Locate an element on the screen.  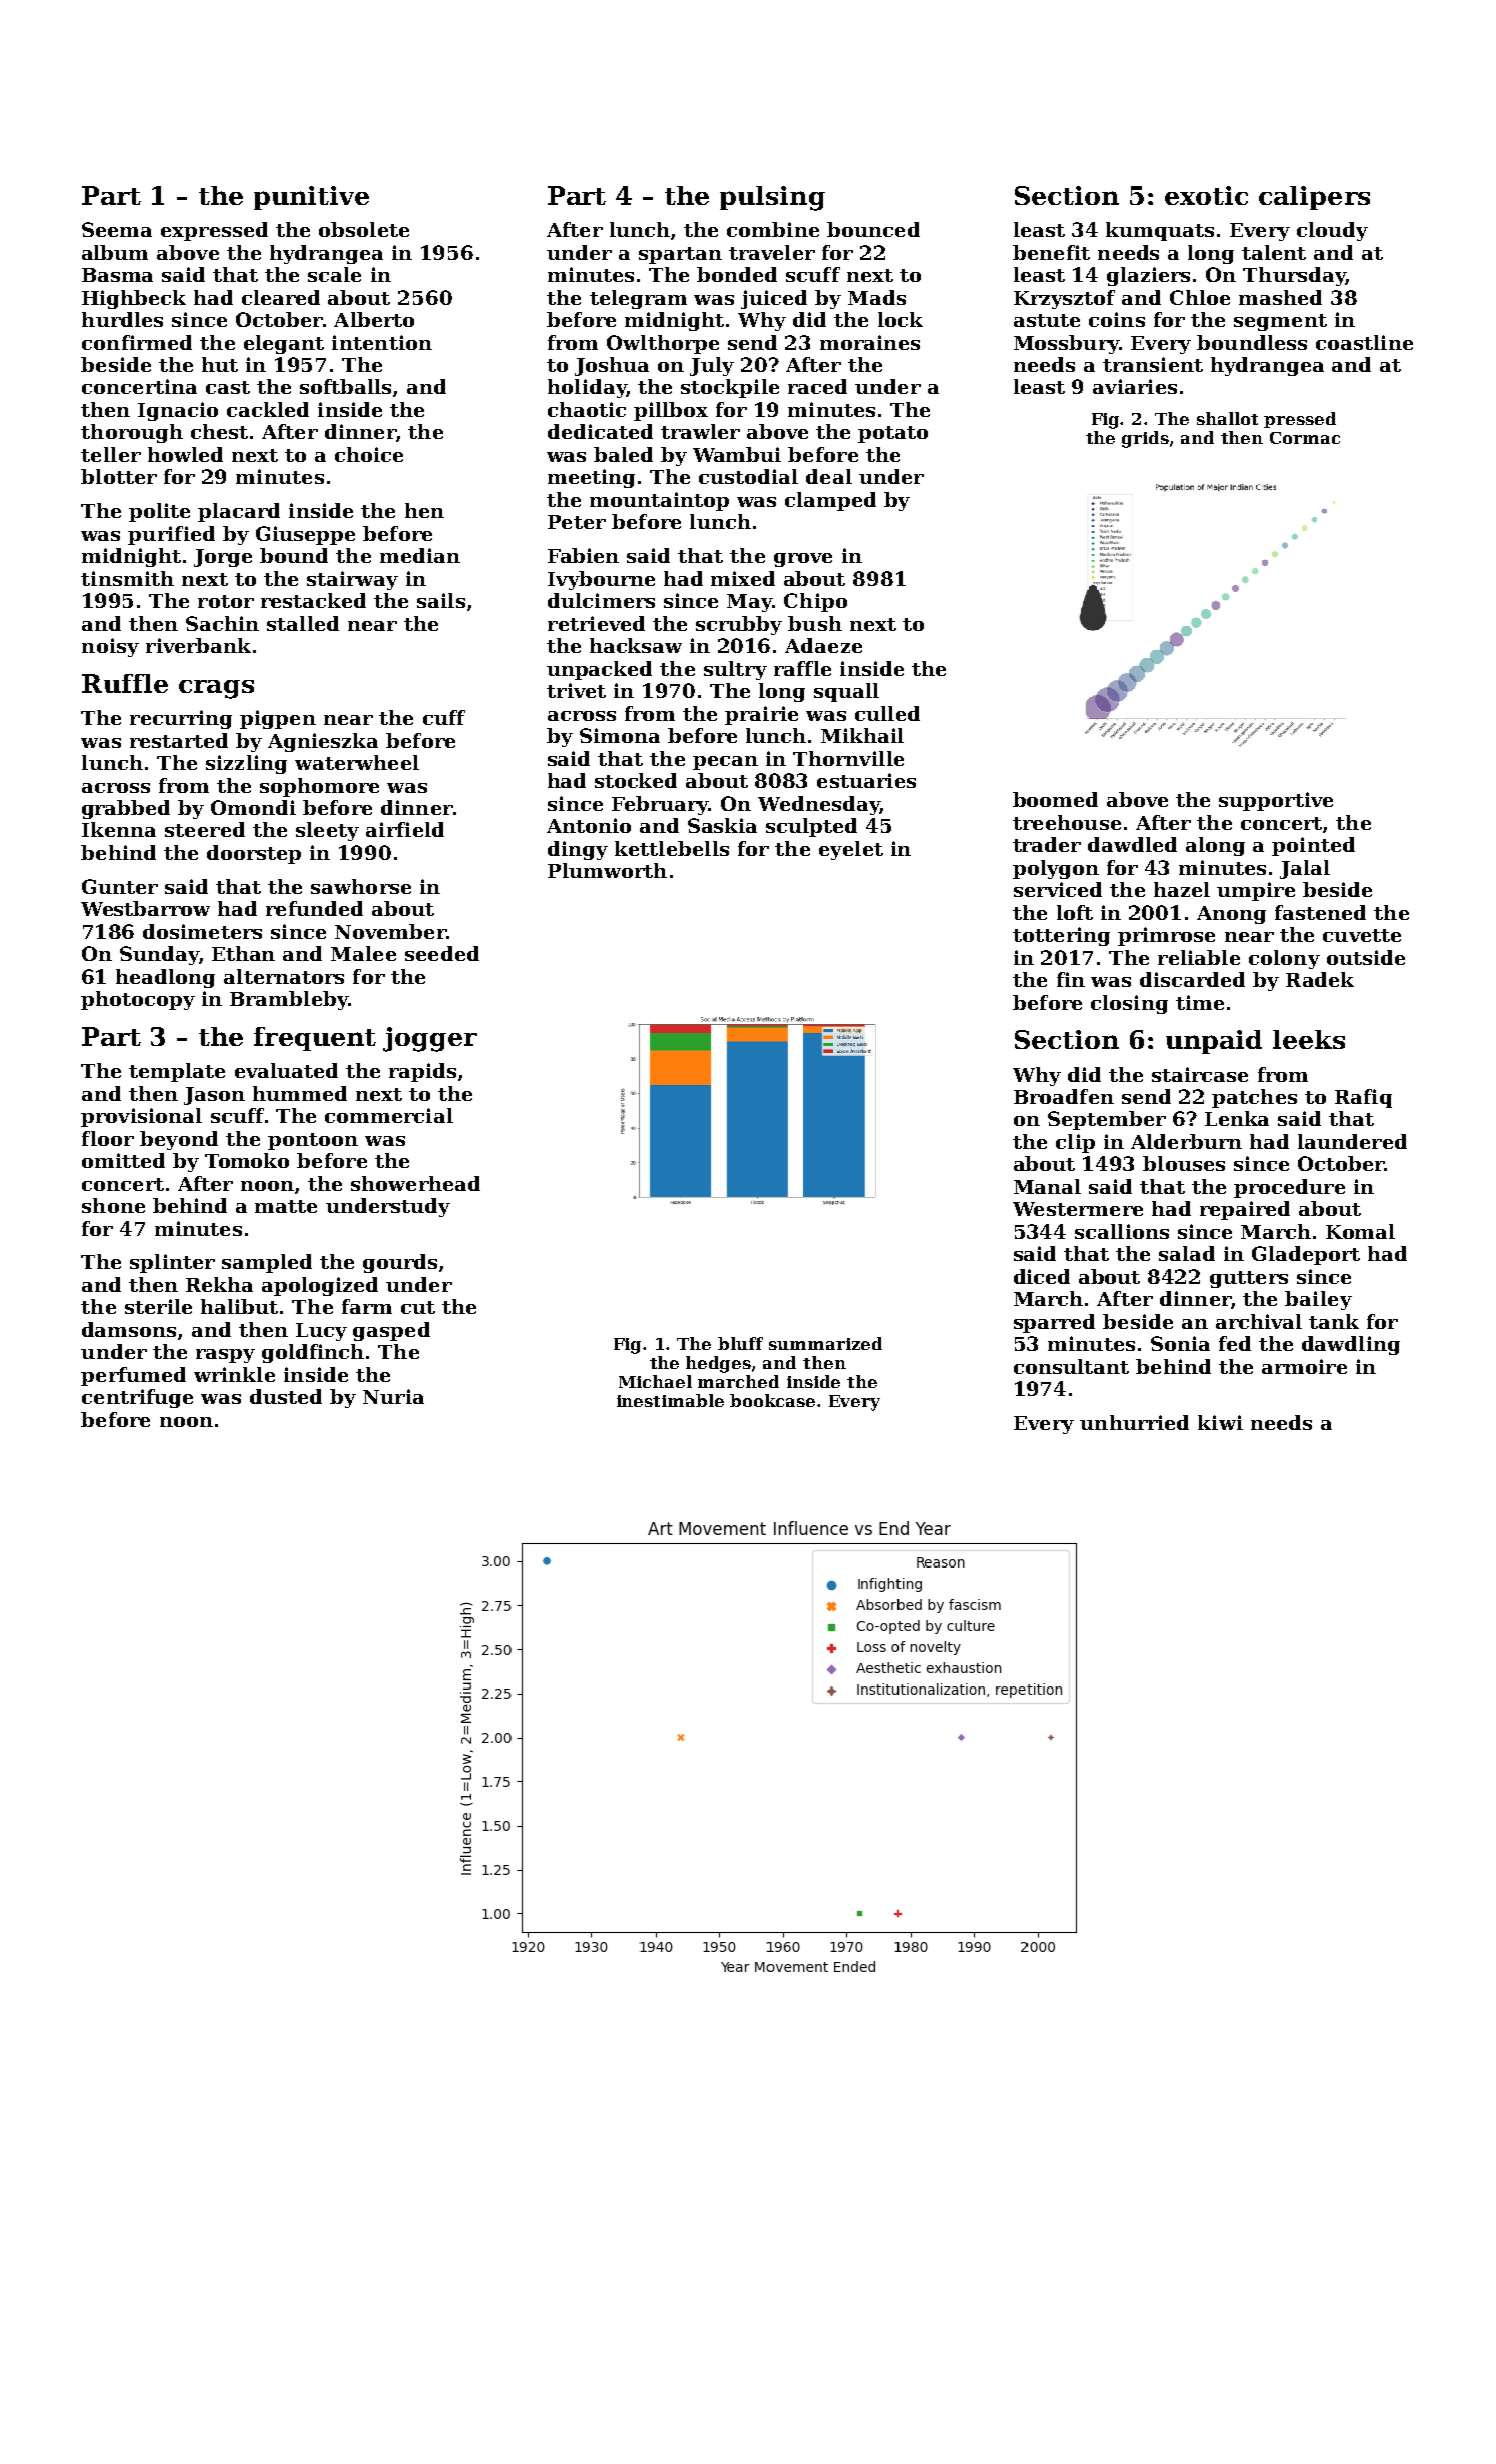
blotter is located at coordinates (119, 476).
